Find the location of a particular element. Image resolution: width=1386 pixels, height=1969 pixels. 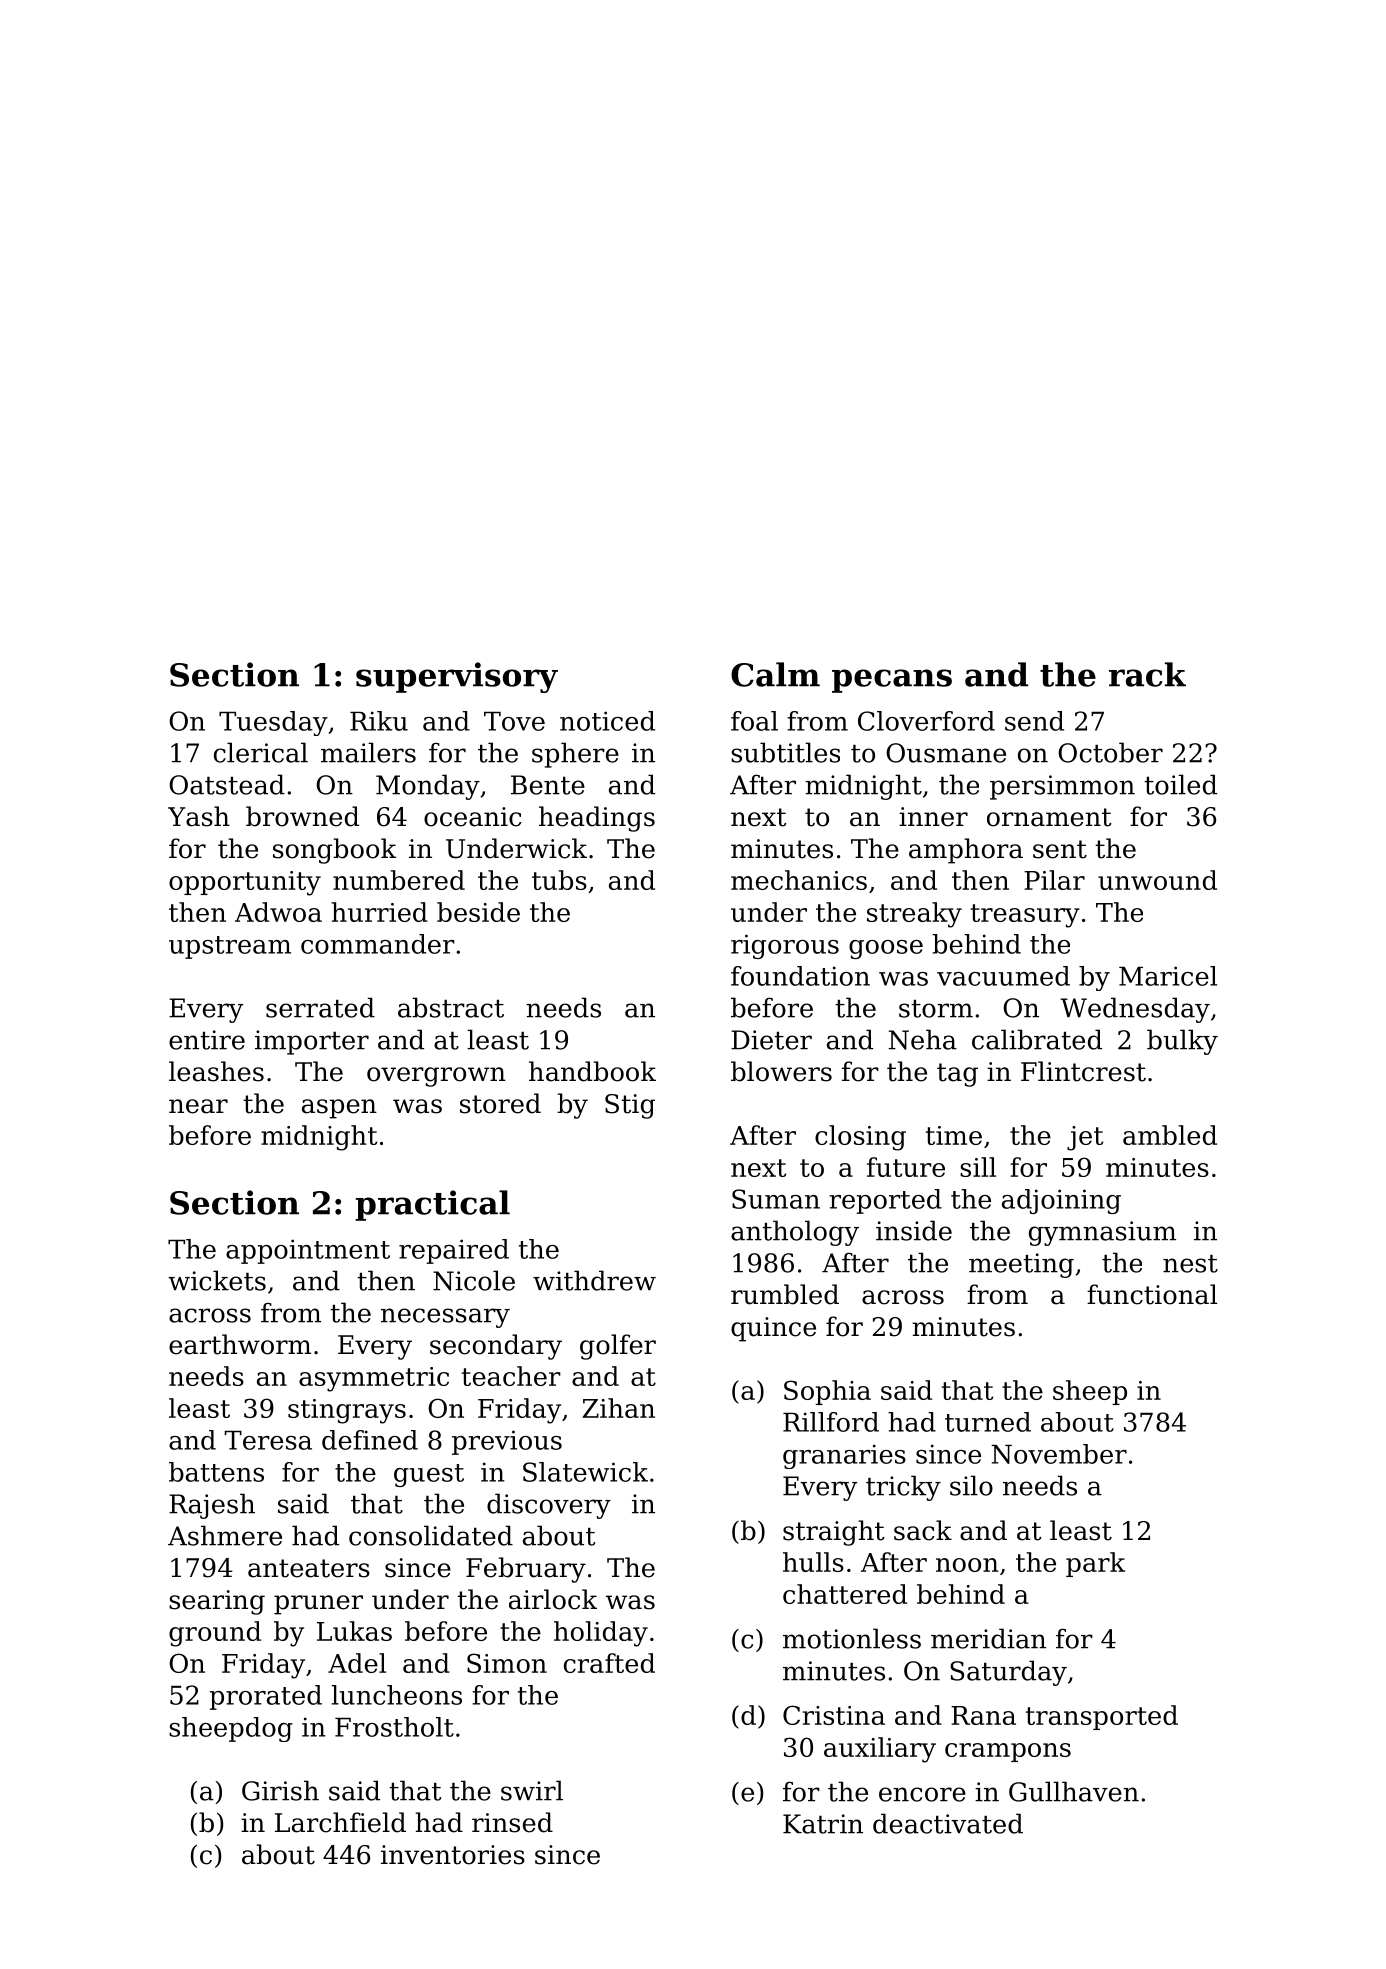

Suman is located at coordinates (776, 1199).
